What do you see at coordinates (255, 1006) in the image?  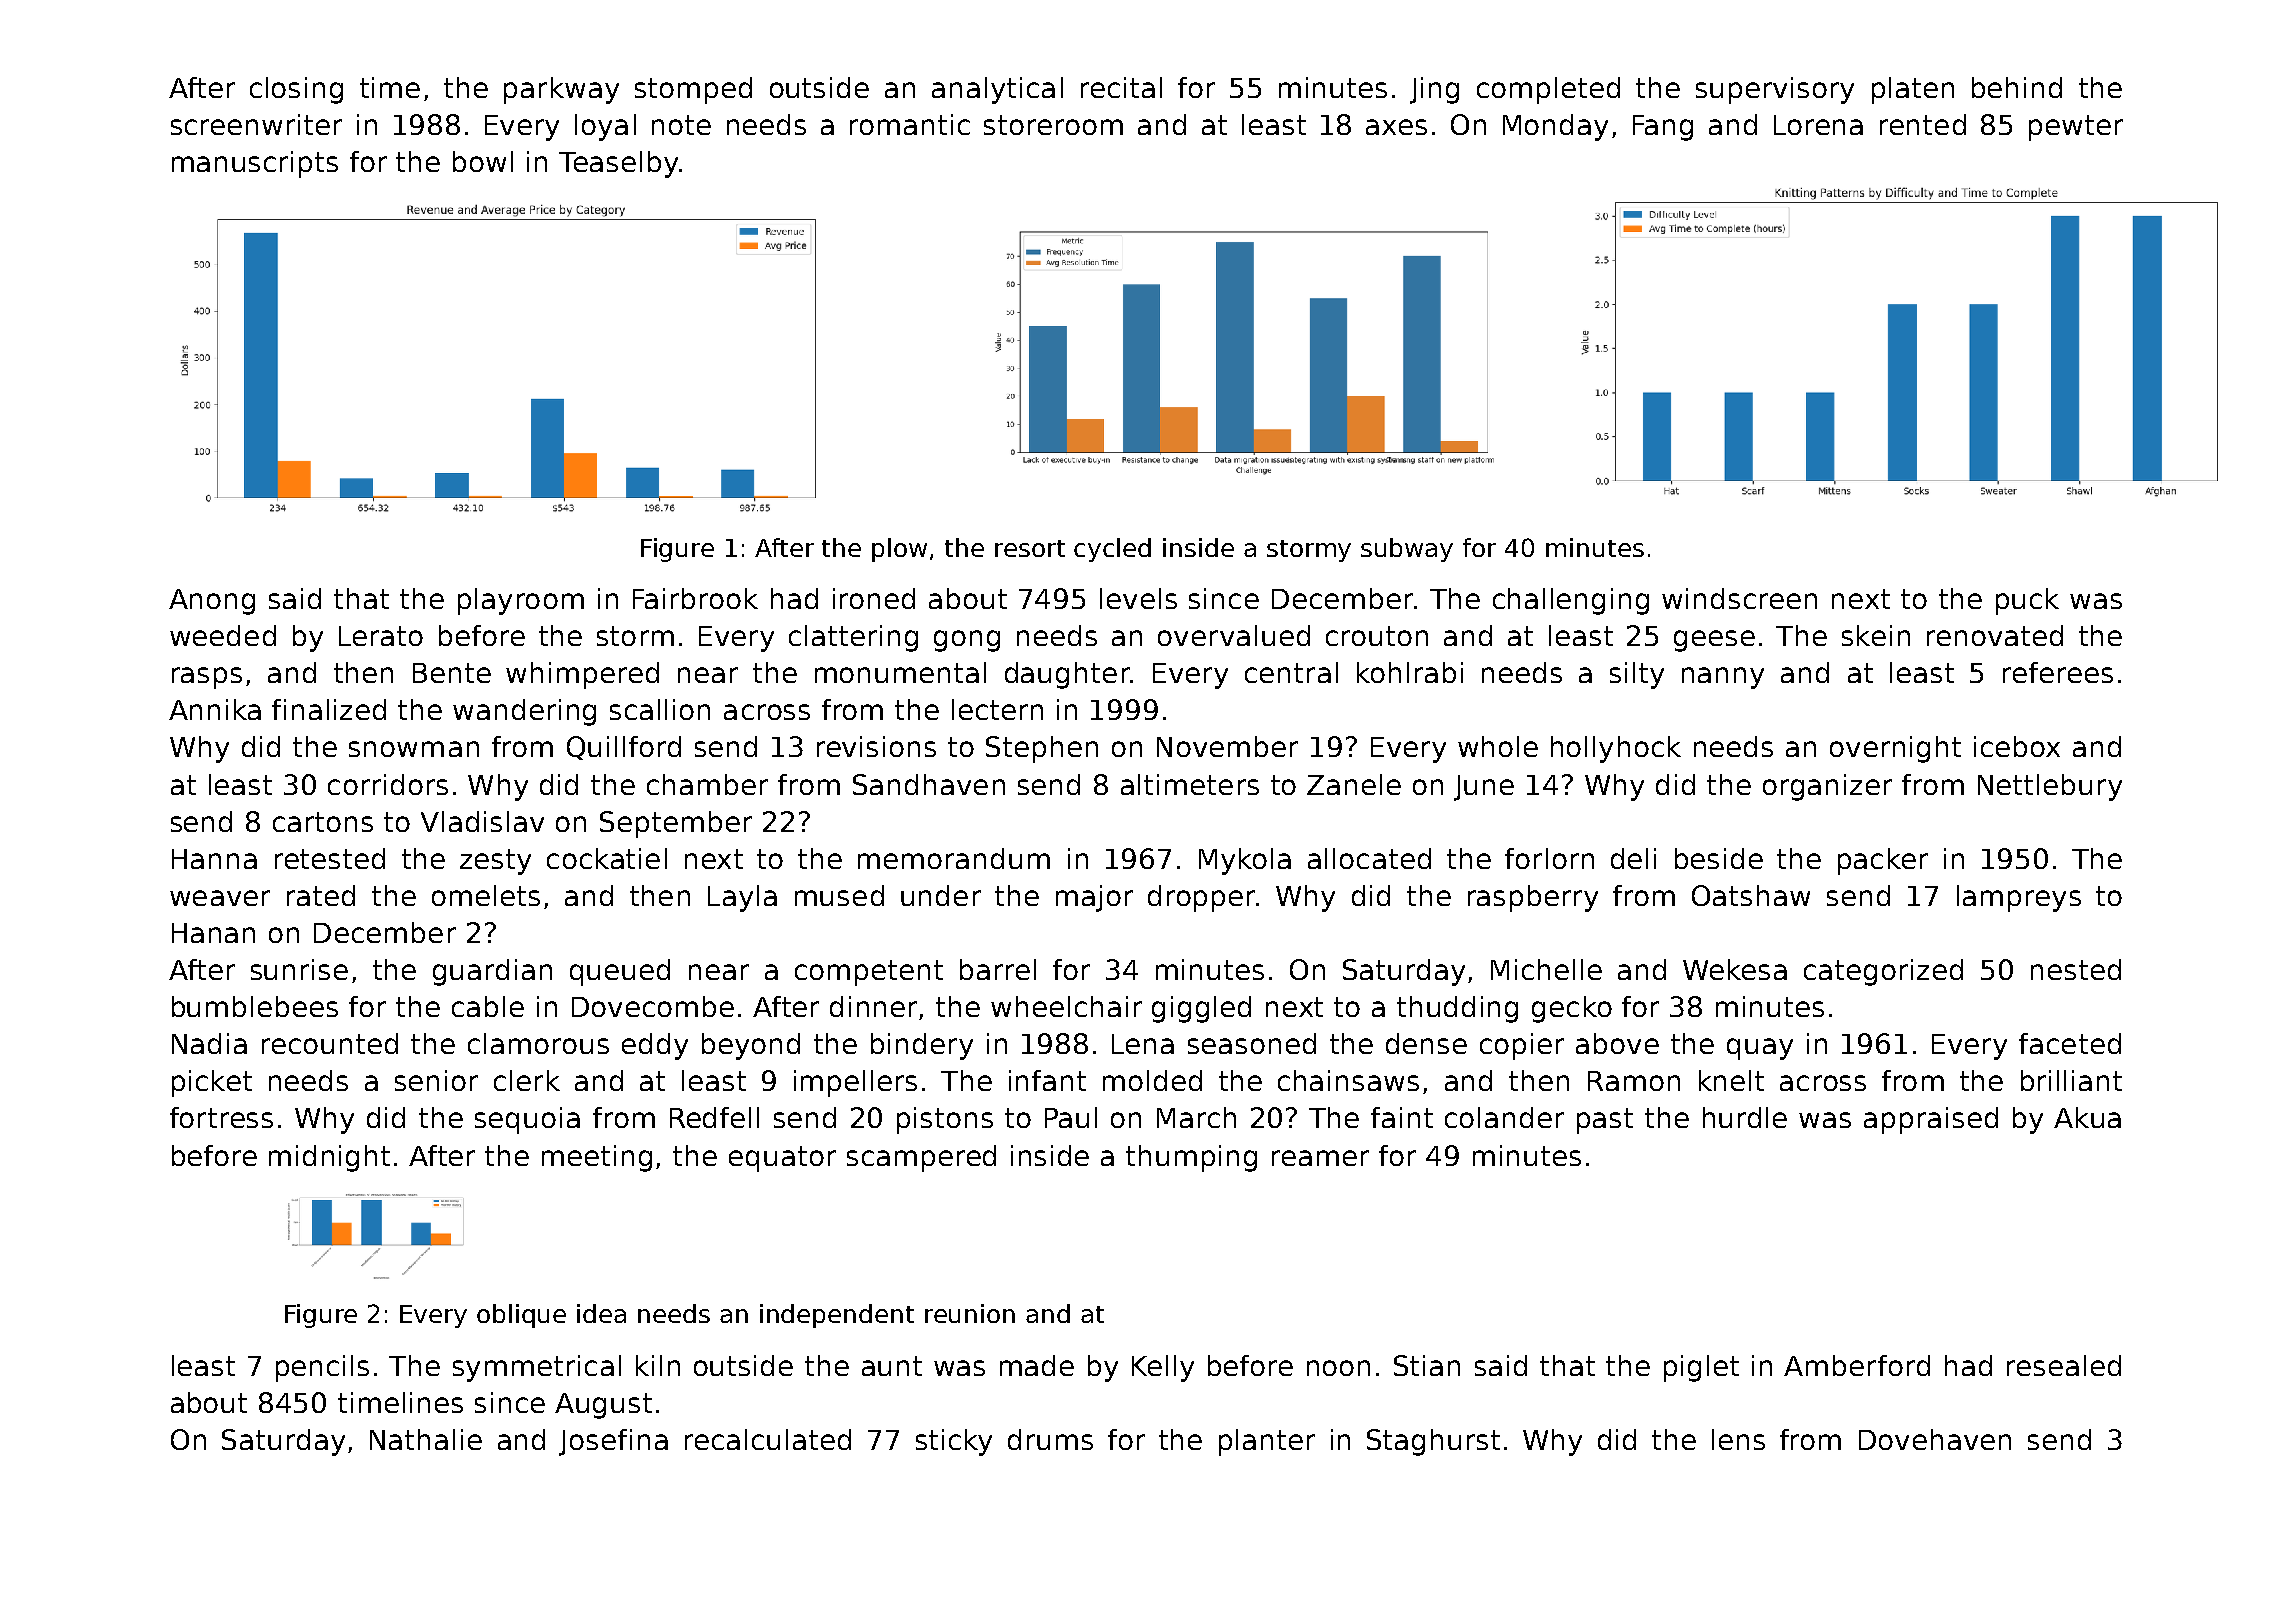 I see `bumblebees` at bounding box center [255, 1006].
